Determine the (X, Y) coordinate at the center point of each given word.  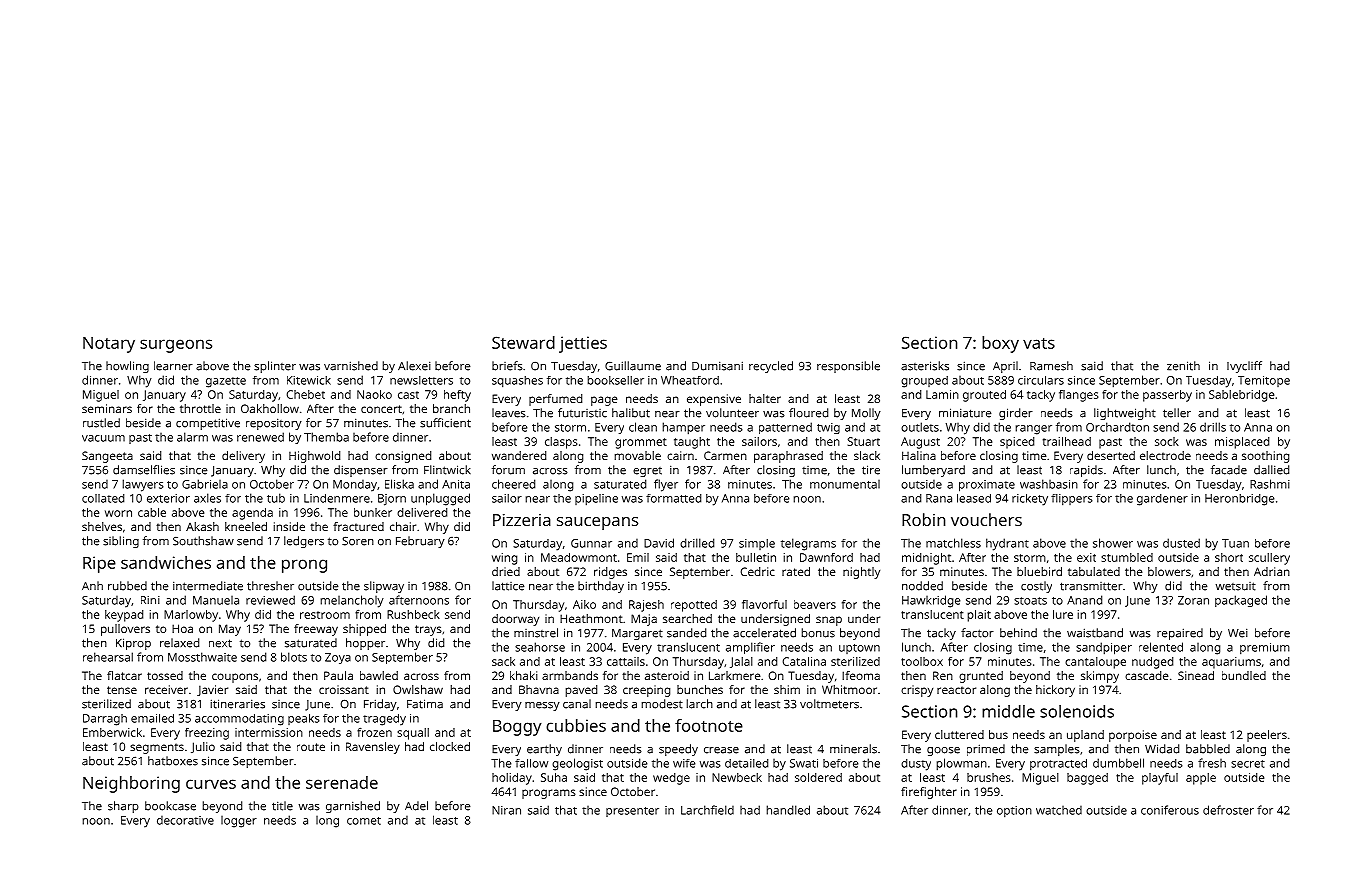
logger (239, 822)
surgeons (176, 346)
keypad (124, 616)
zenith (1183, 366)
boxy (1000, 344)
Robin (923, 519)
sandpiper (1104, 648)
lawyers (143, 485)
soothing (1265, 457)
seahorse (540, 647)
